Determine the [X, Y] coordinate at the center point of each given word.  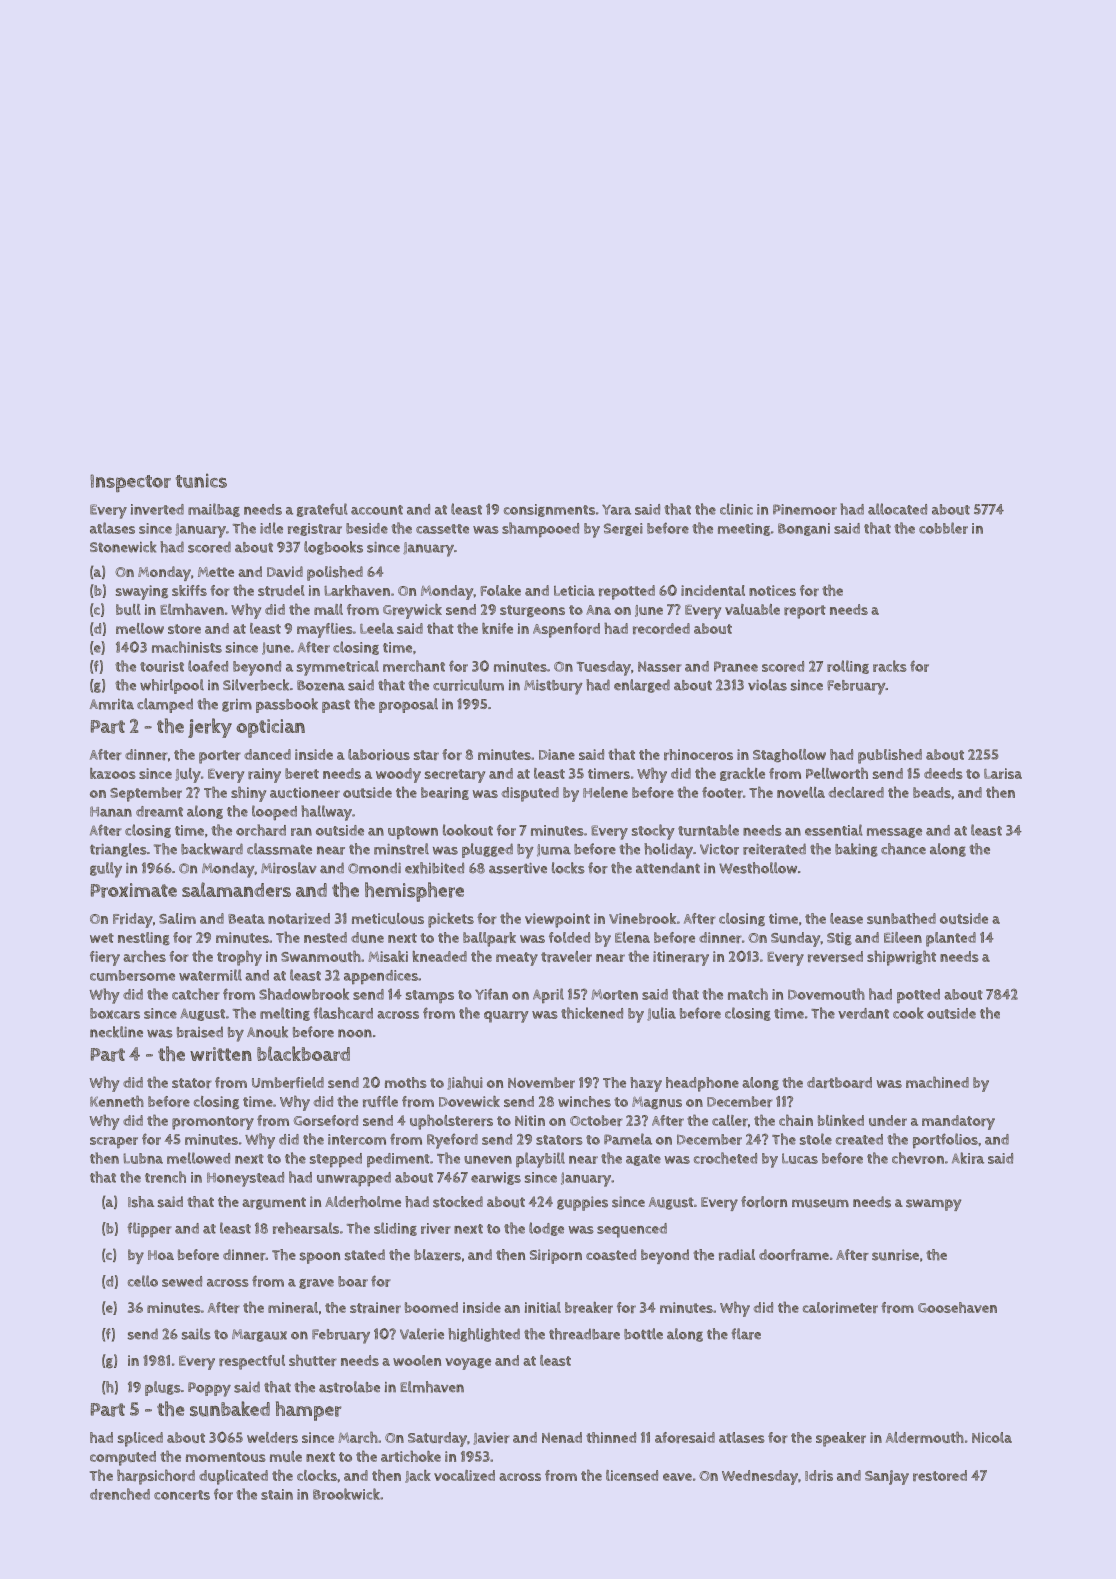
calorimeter [840, 1307]
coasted [611, 1255]
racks [890, 666]
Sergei [623, 529]
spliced [140, 1439]
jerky [210, 728]
